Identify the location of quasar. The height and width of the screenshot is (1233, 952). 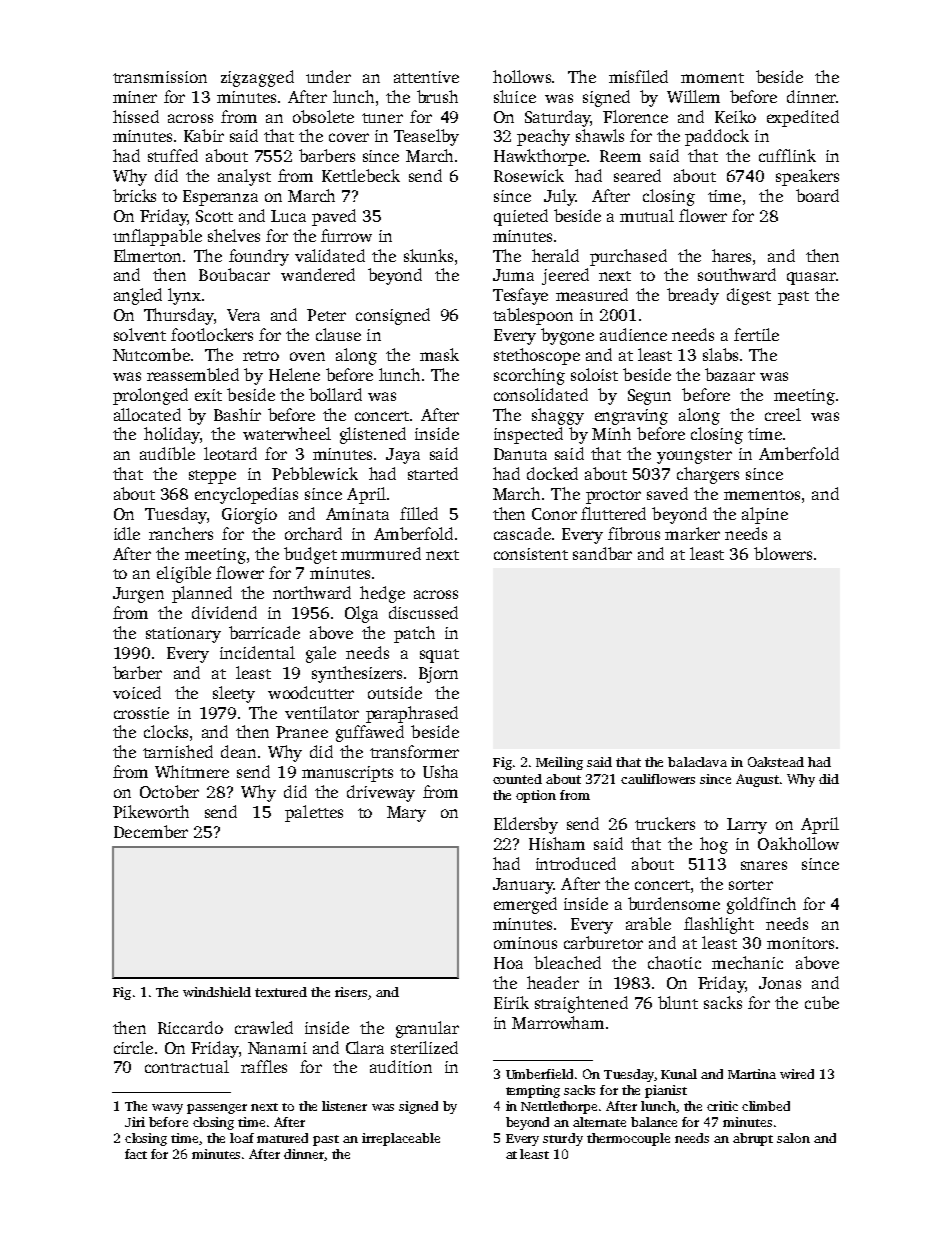
(811, 278).
